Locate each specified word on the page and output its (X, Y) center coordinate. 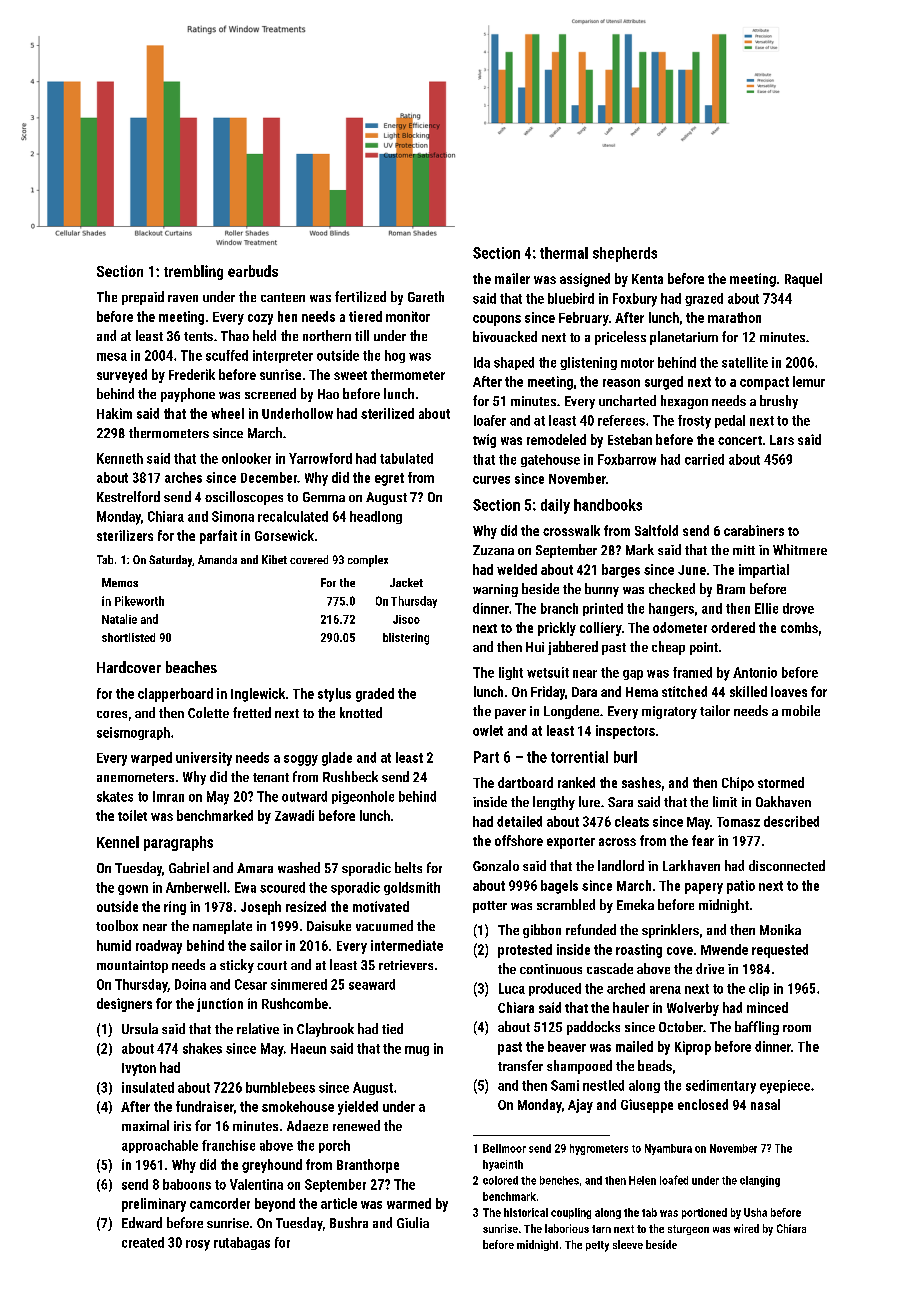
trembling (193, 272)
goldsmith (412, 888)
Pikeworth (139, 601)
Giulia (413, 1222)
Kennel (118, 842)
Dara (584, 692)
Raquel (803, 280)
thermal (564, 253)
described (791, 821)
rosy (198, 1245)
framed (692, 672)
